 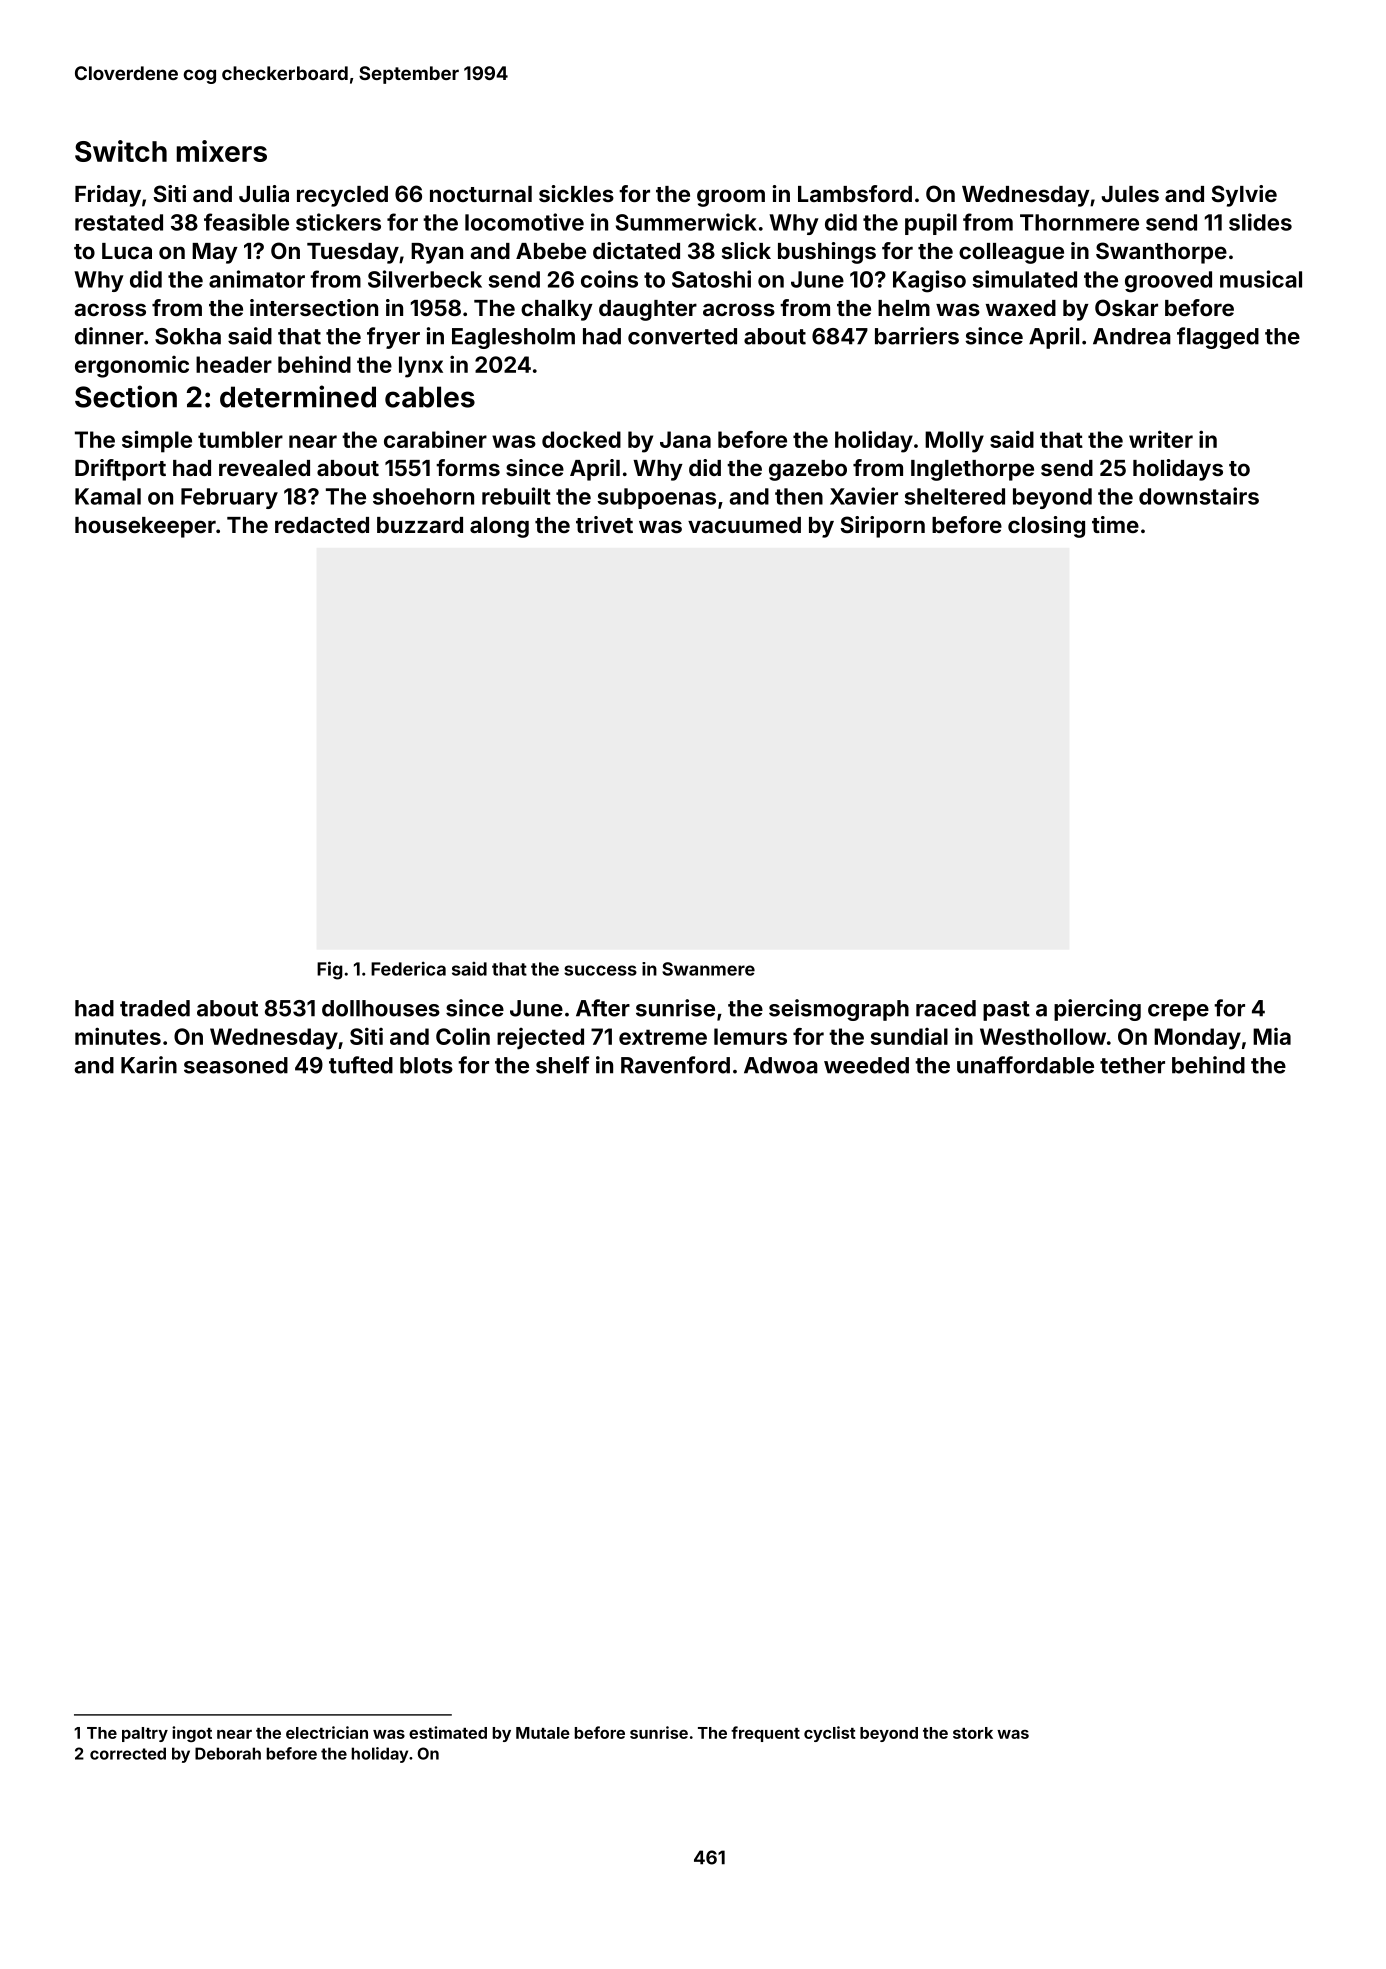 What do you see at coordinates (448, 1732) in the image?
I see `estimated` at bounding box center [448, 1732].
